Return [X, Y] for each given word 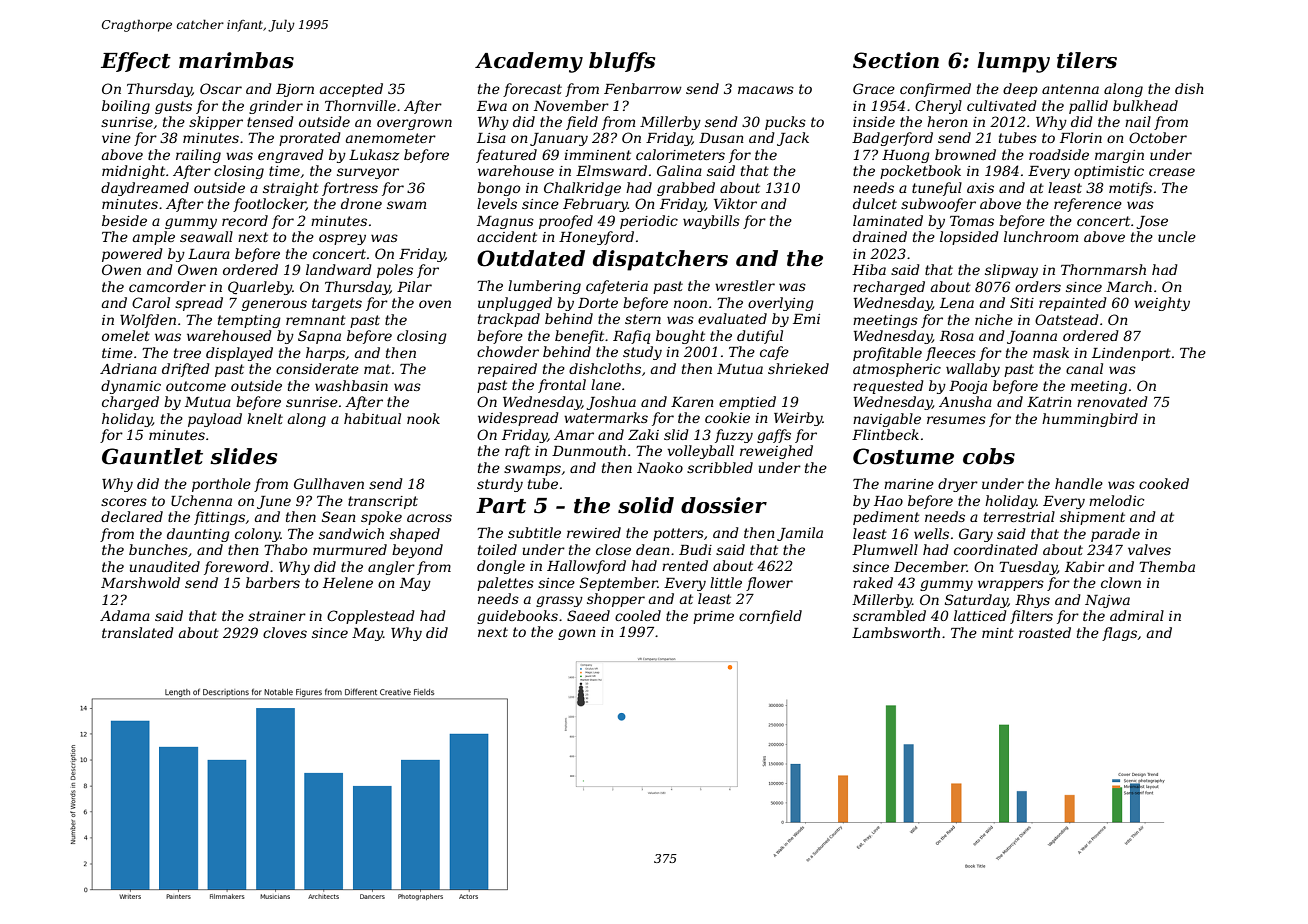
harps [325, 354]
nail [1138, 121]
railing [198, 156]
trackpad [509, 320]
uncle [1177, 236]
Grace [874, 88]
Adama [125, 615]
